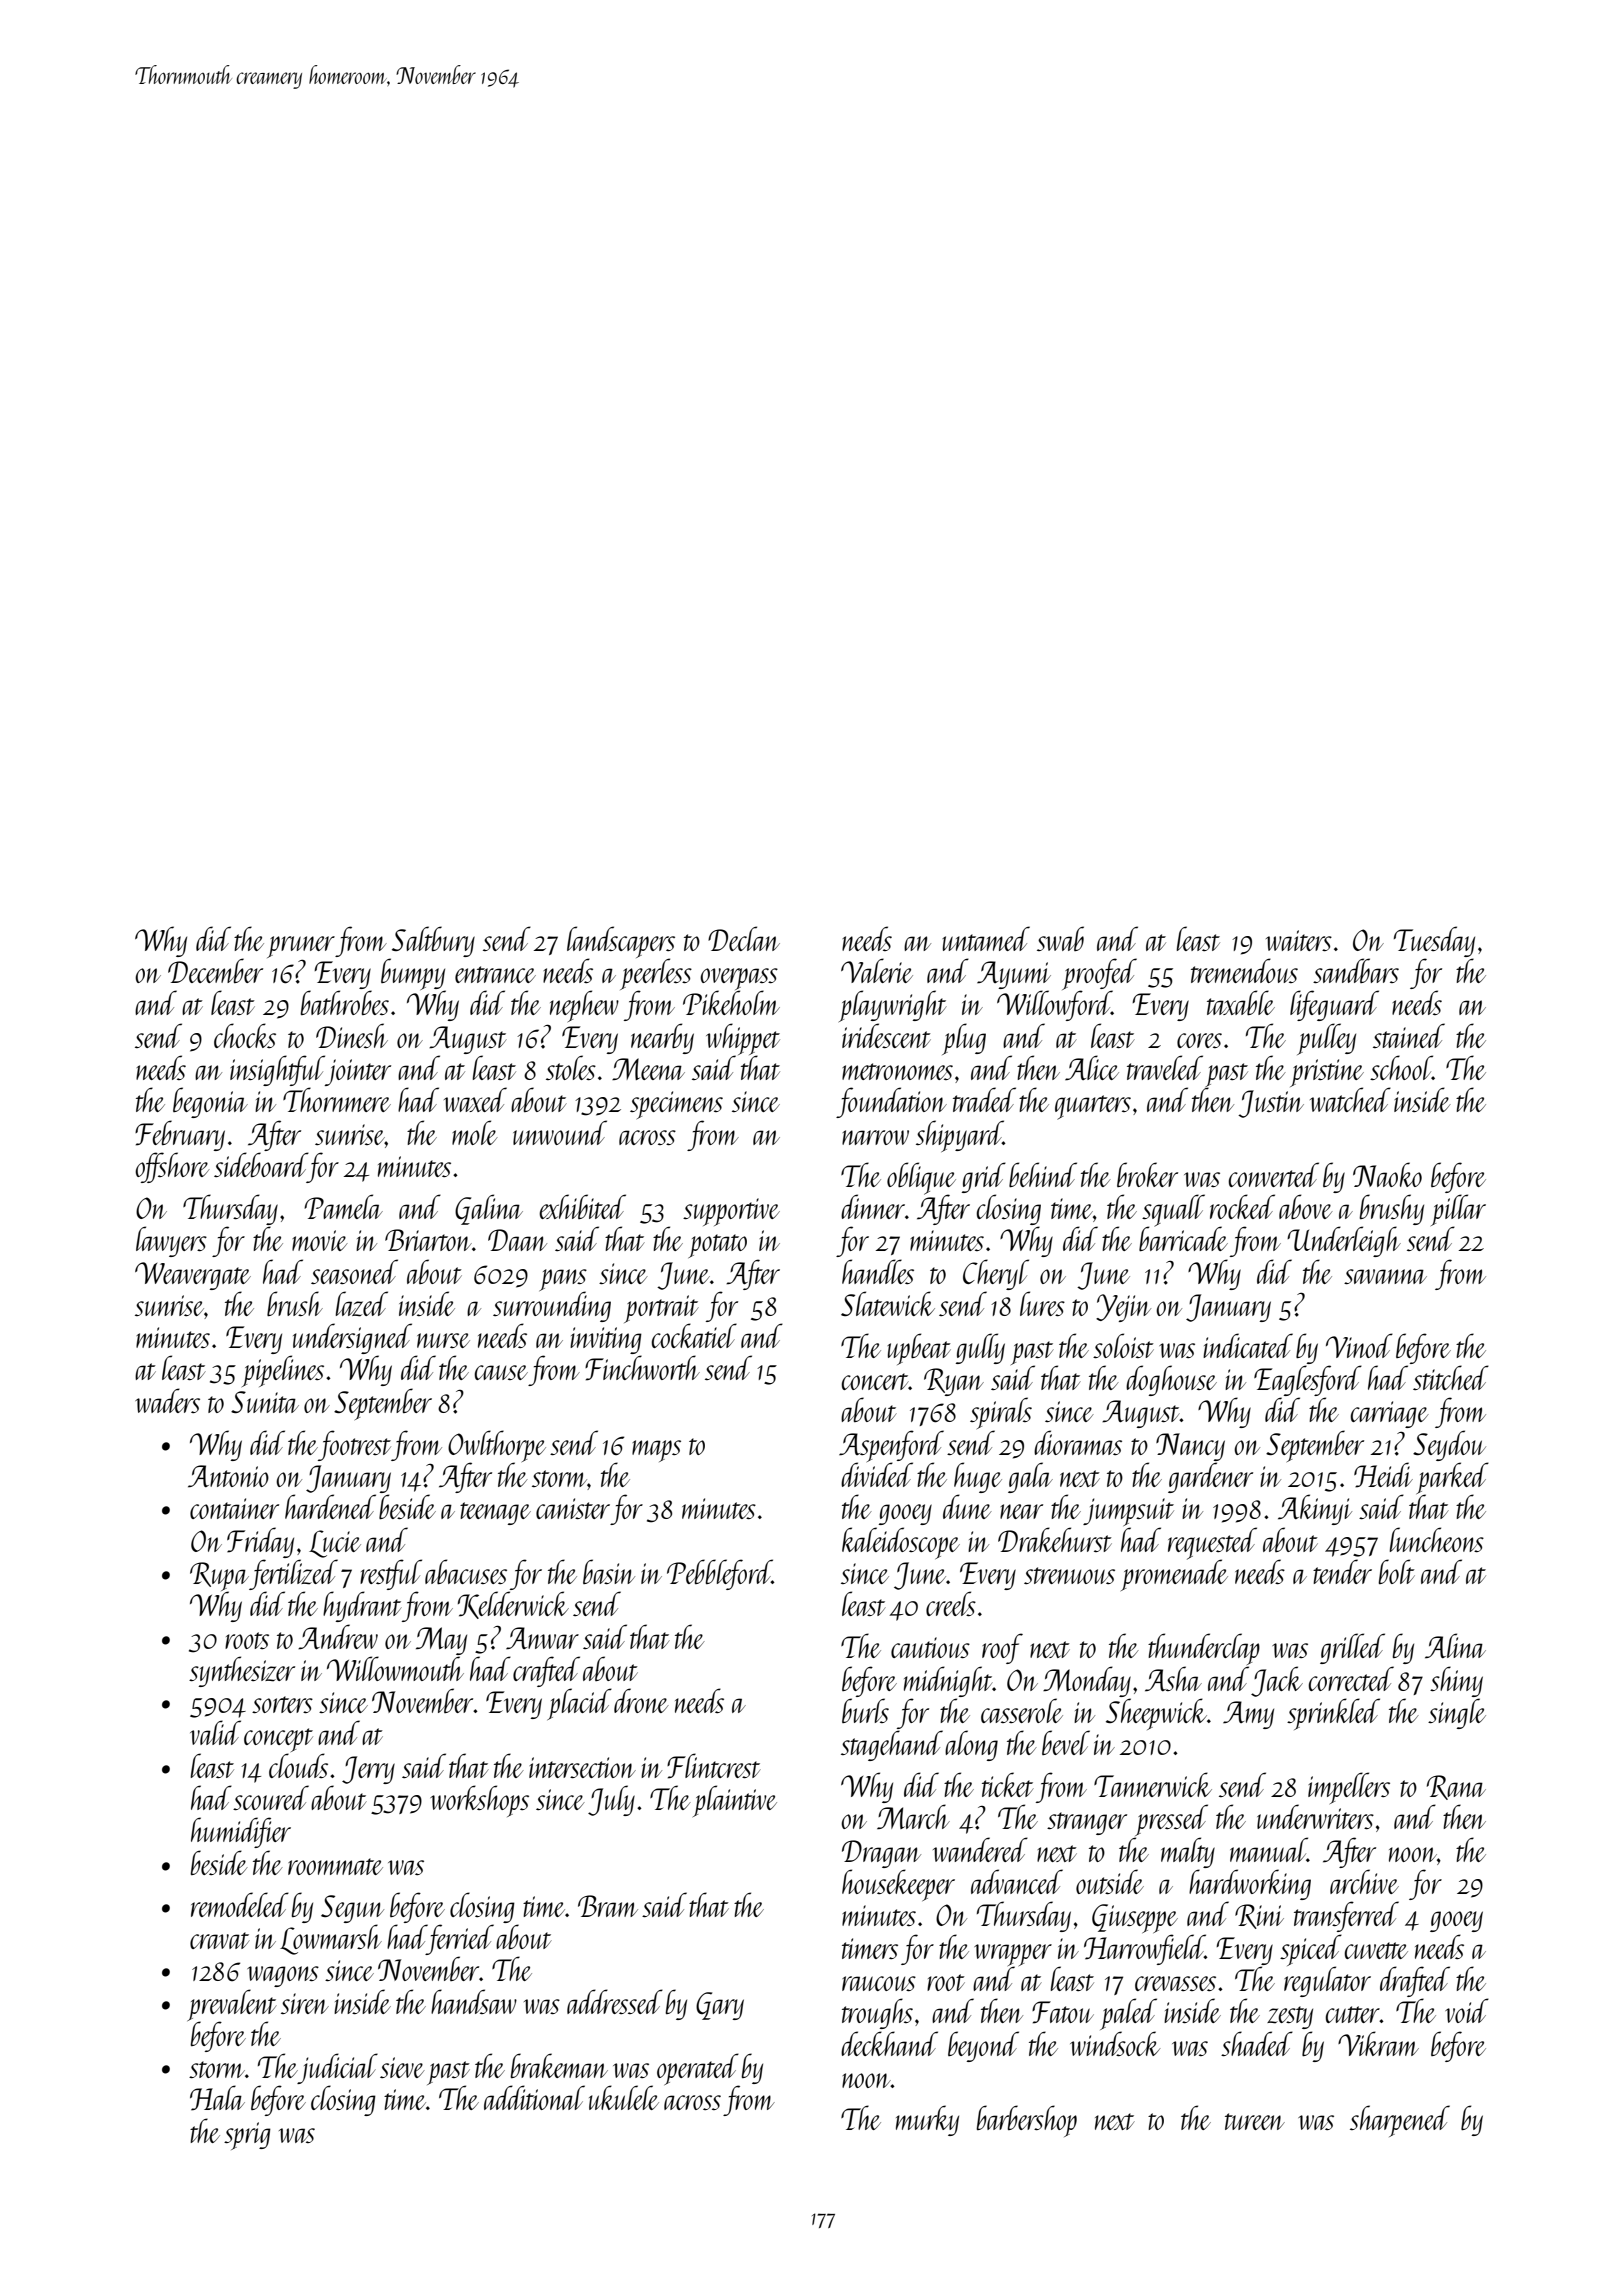 The height and width of the screenshot is (2292, 1620). Describe the element at coordinates (656, 974) in the screenshot. I see `peerless` at that location.
